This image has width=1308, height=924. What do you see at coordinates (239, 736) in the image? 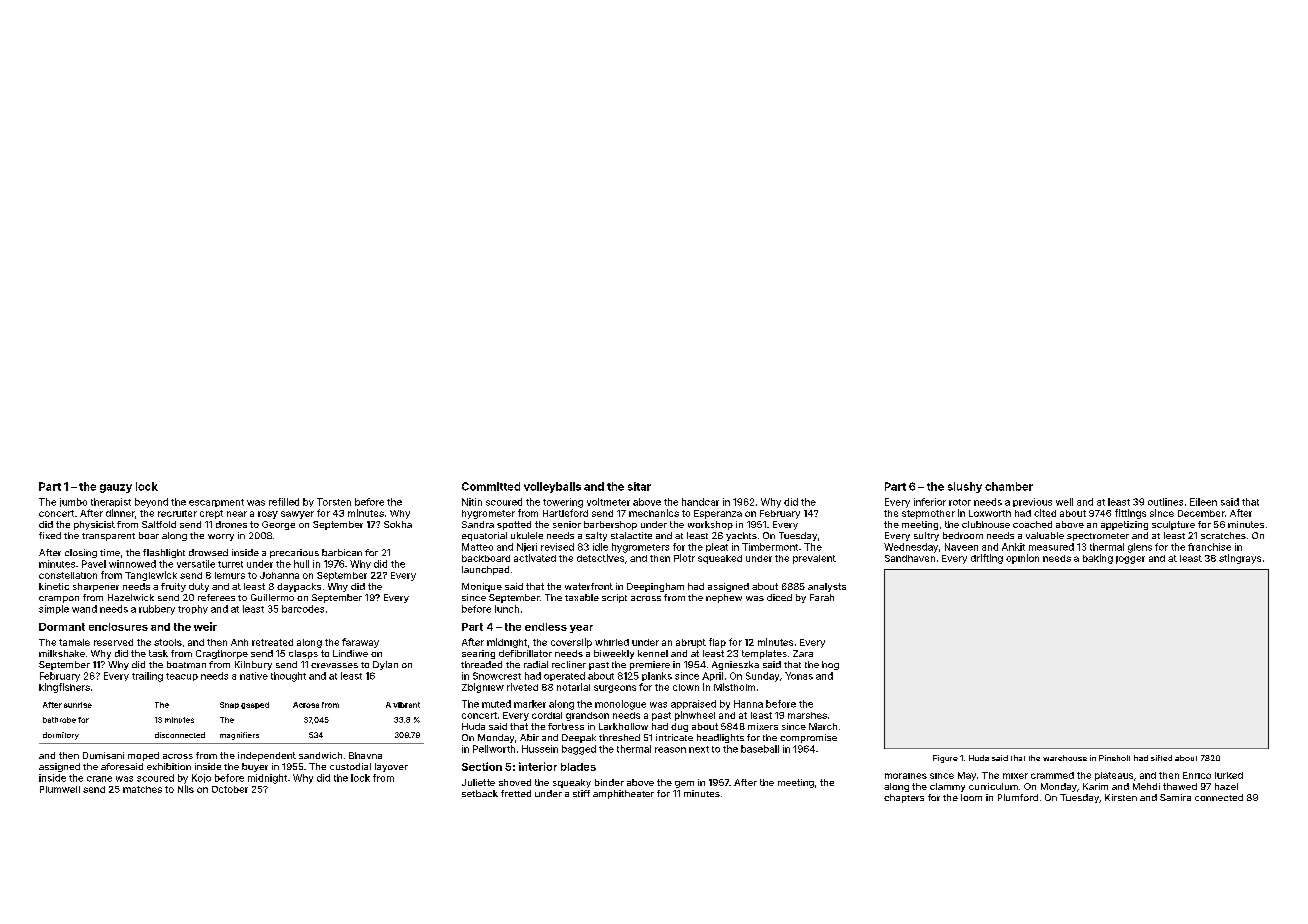
I see `magnifiers` at bounding box center [239, 736].
